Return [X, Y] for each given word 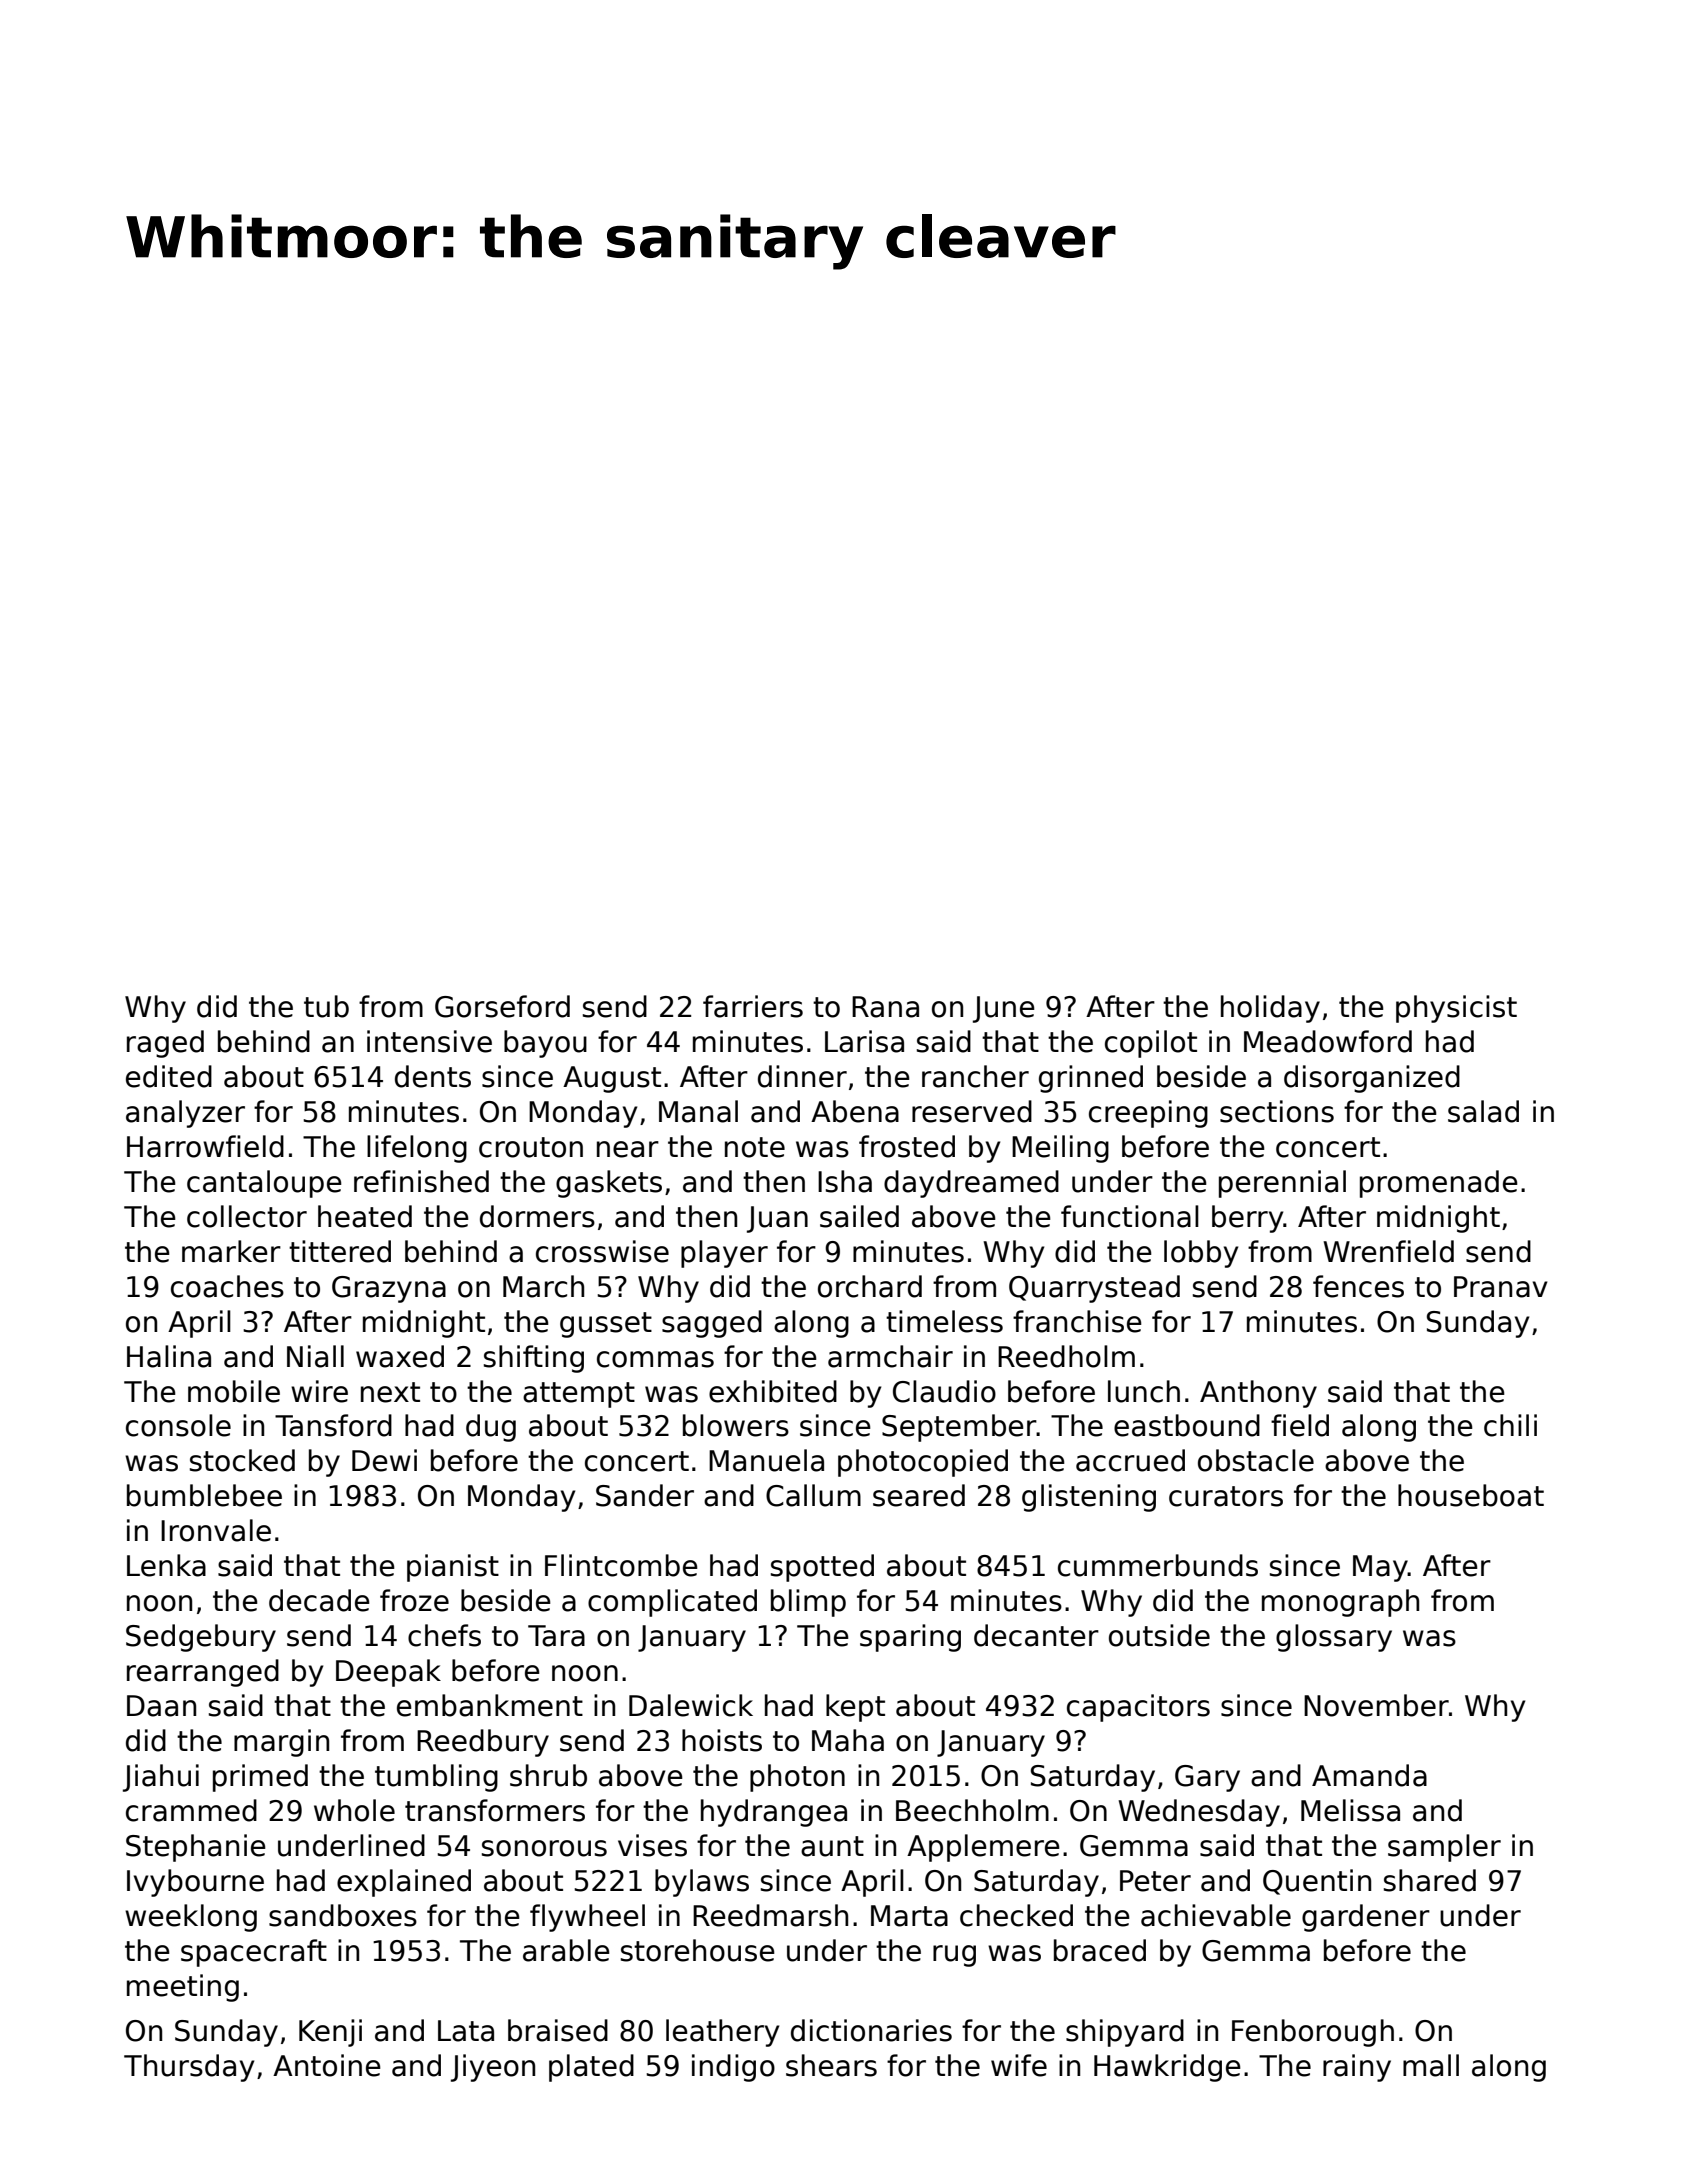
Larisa [864, 1041]
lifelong [417, 1149]
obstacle [1256, 1460]
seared [919, 1495]
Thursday [189, 2068]
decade [319, 1600]
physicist [1456, 1009]
